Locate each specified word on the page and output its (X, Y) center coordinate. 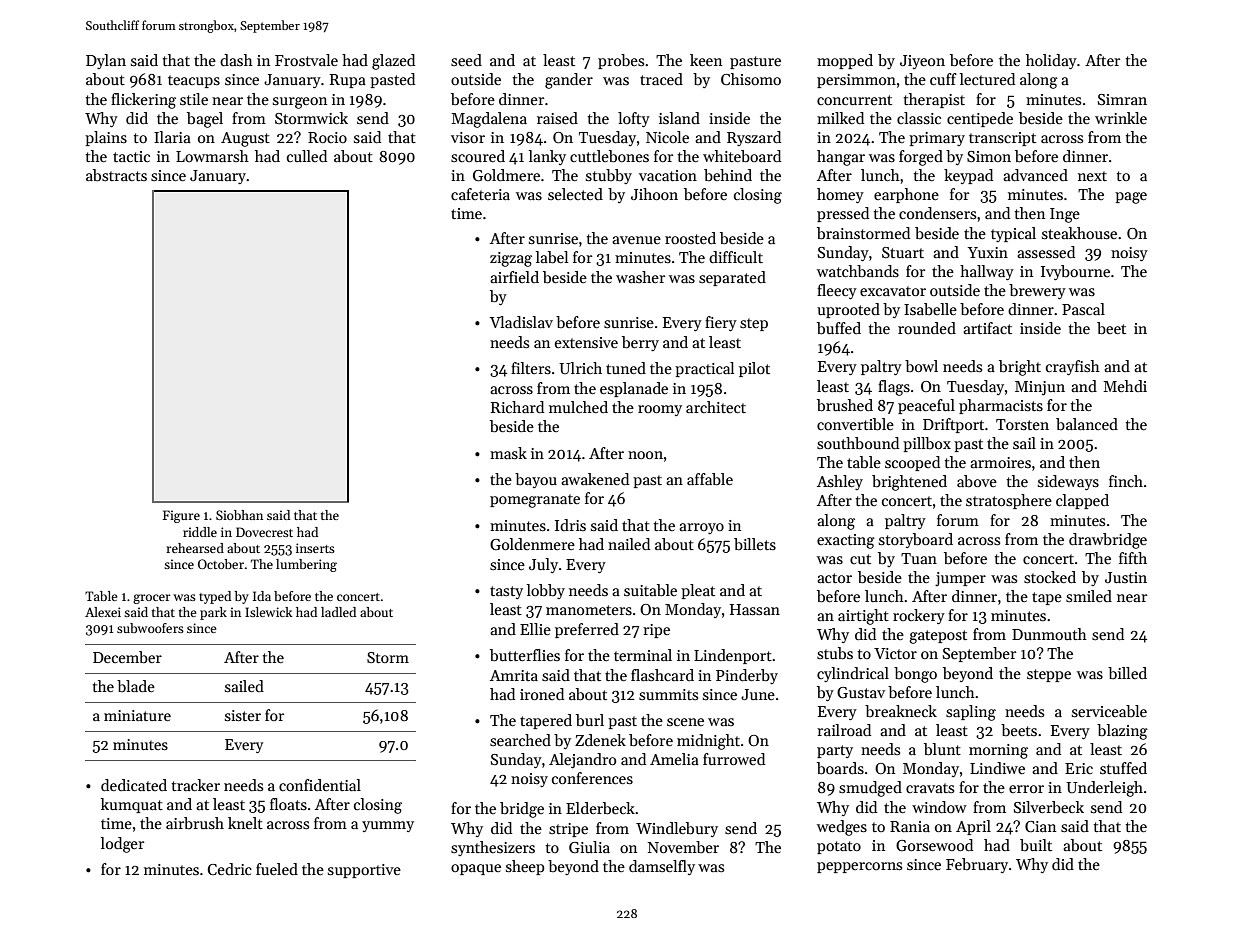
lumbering (306, 565)
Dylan (106, 61)
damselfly (662, 867)
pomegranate (535, 501)
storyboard (916, 540)
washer (640, 277)
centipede (980, 119)
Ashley (840, 482)
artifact (987, 328)
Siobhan (239, 515)
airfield (514, 277)
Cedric (229, 869)
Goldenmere (532, 544)
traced (661, 79)
